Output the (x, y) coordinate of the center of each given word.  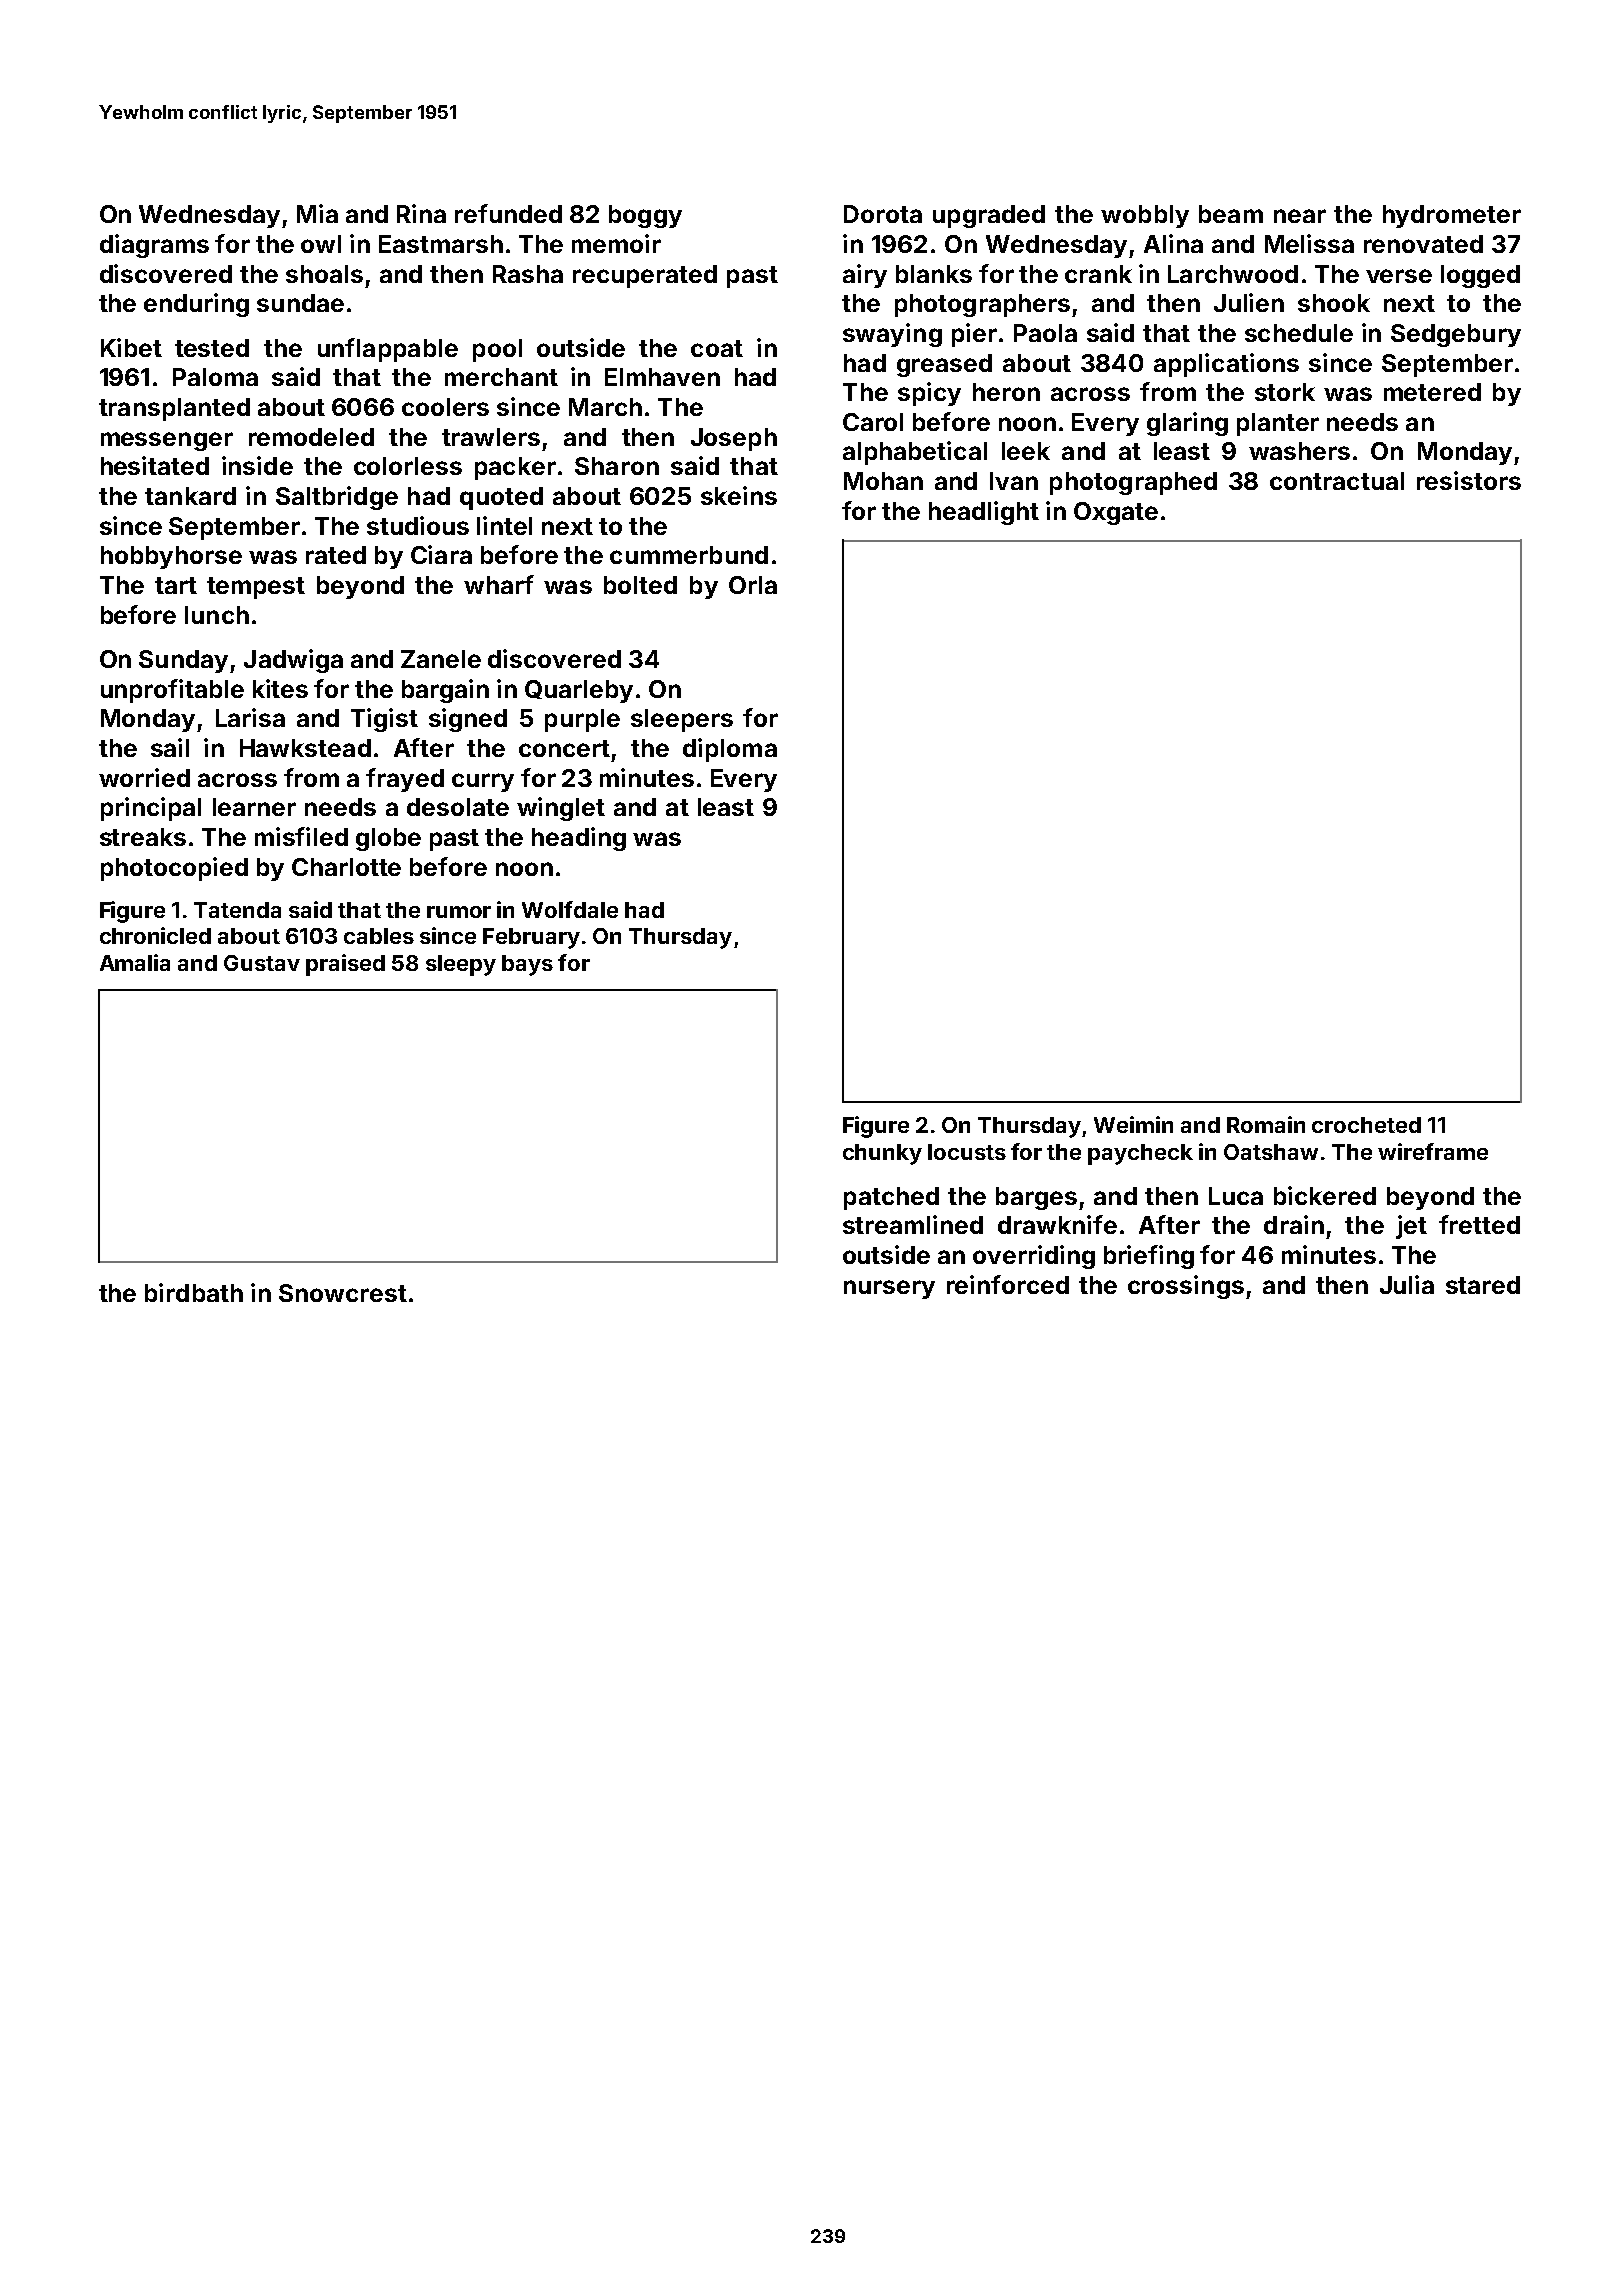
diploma (730, 750)
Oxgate (1116, 513)
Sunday (183, 661)
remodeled (311, 437)
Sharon (617, 466)
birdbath (194, 1292)
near (1300, 216)
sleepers (682, 720)
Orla (753, 585)
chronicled (155, 935)
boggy (645, 216)
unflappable (388, 350)
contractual (1337, 481)
